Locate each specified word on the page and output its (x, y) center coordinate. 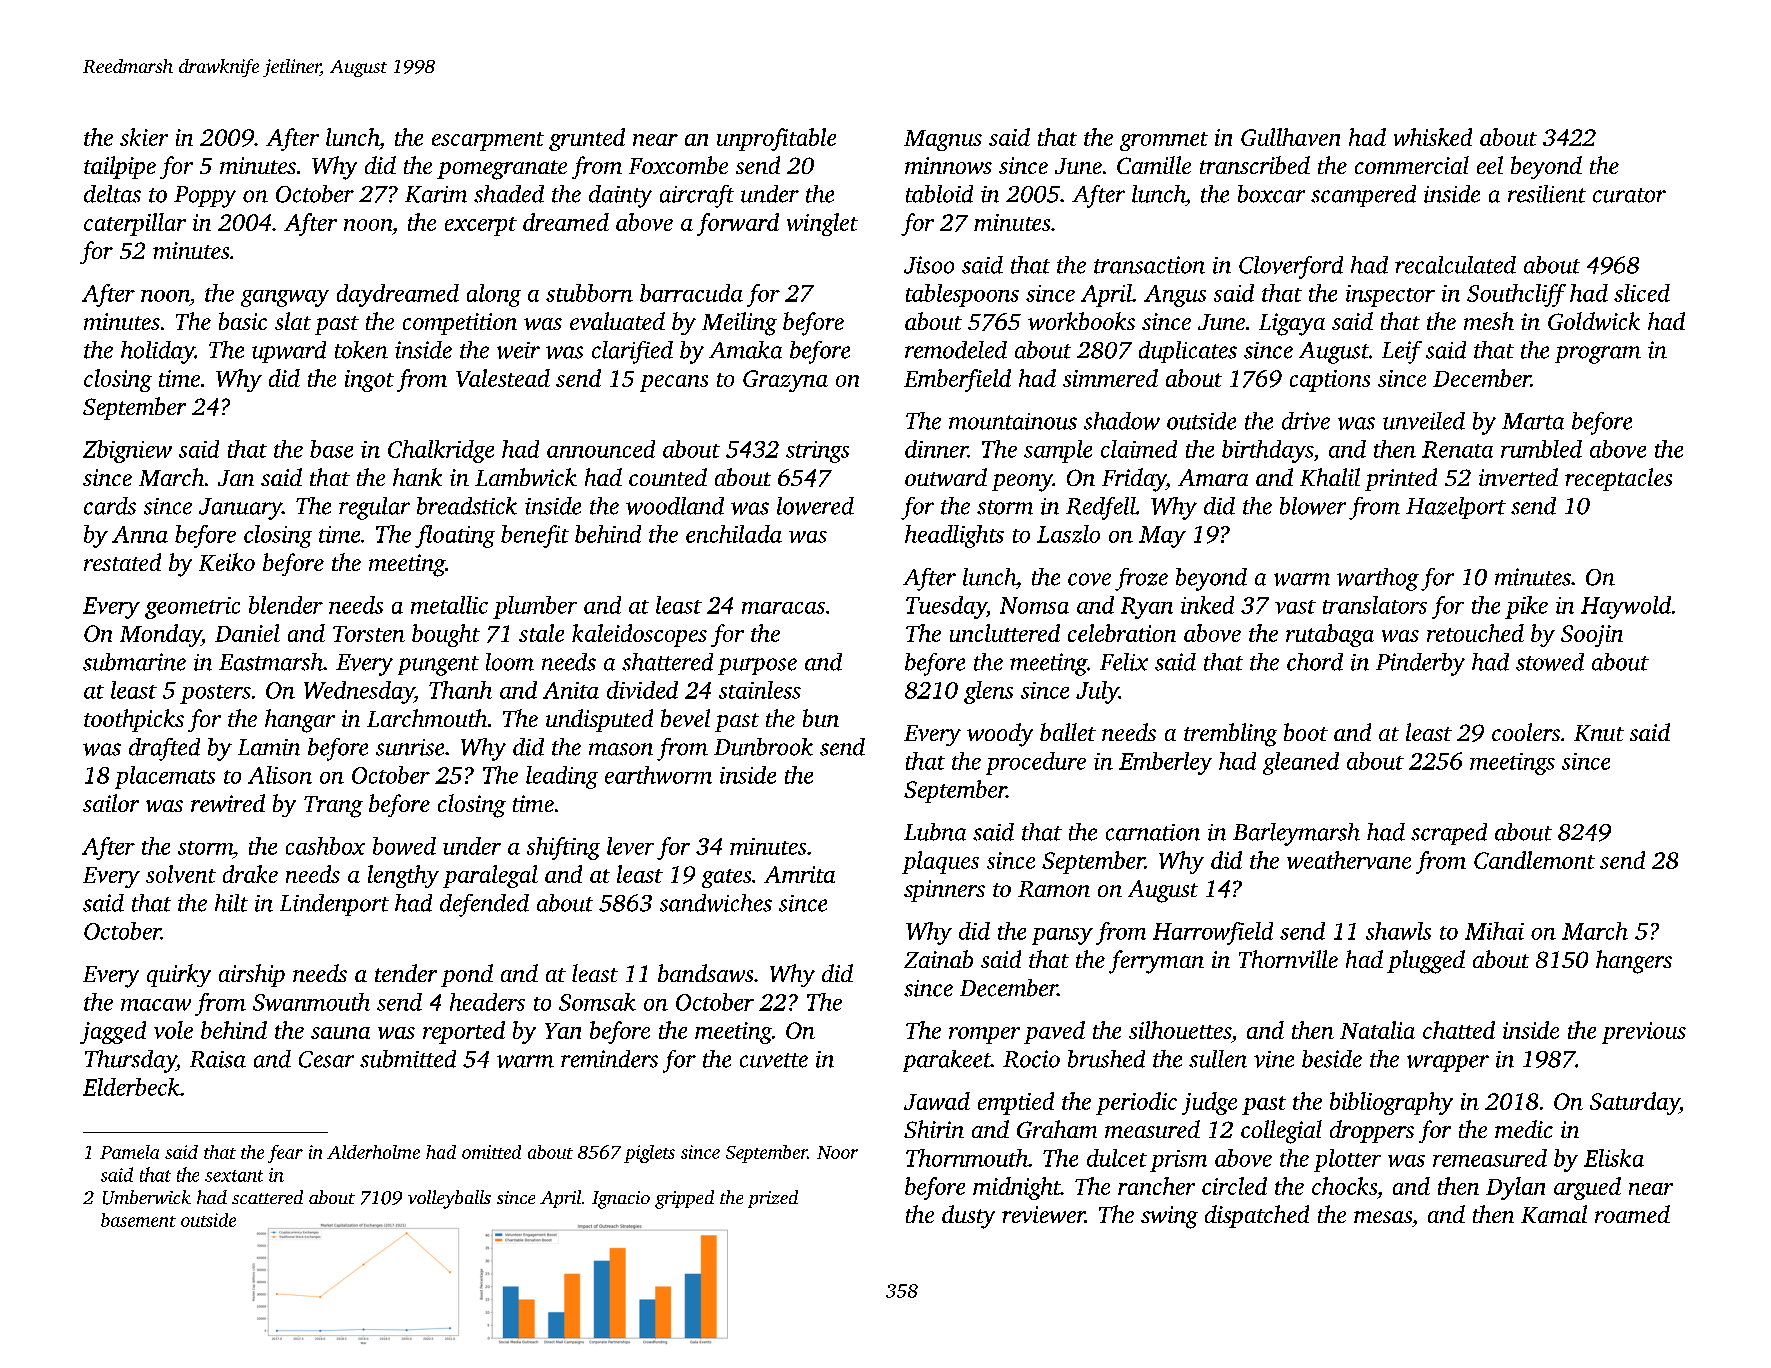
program (1598, 355)
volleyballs (449, 1199)
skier (144, 137)
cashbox (325, 846)
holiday (158, 352)
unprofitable (776, 139)
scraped (1449, 834)
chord (1315, 662)
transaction (1149, 265)
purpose (757, 666)
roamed (1632, 1214)
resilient (1547, 194)
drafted (164, 749)
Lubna (935, 832)
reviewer (1043, 1214)
